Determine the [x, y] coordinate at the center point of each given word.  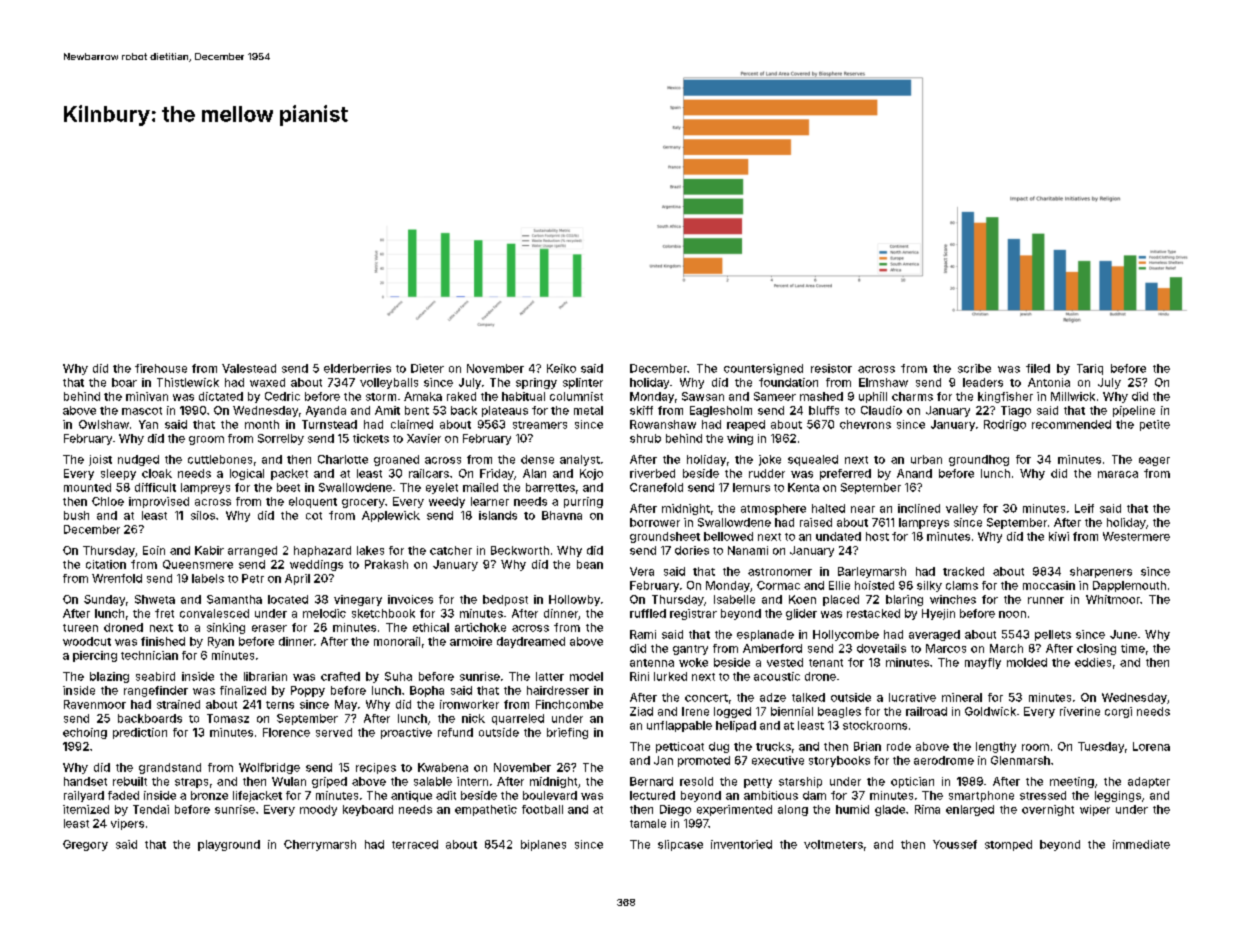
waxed [267, 382]
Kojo [591, 474]
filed [1038, 368]
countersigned [763, 369]
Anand [914, 473]
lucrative [912, 697]
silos [203, 515]
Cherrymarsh [320, 845]
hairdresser [558, 690]
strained [178, 704]
